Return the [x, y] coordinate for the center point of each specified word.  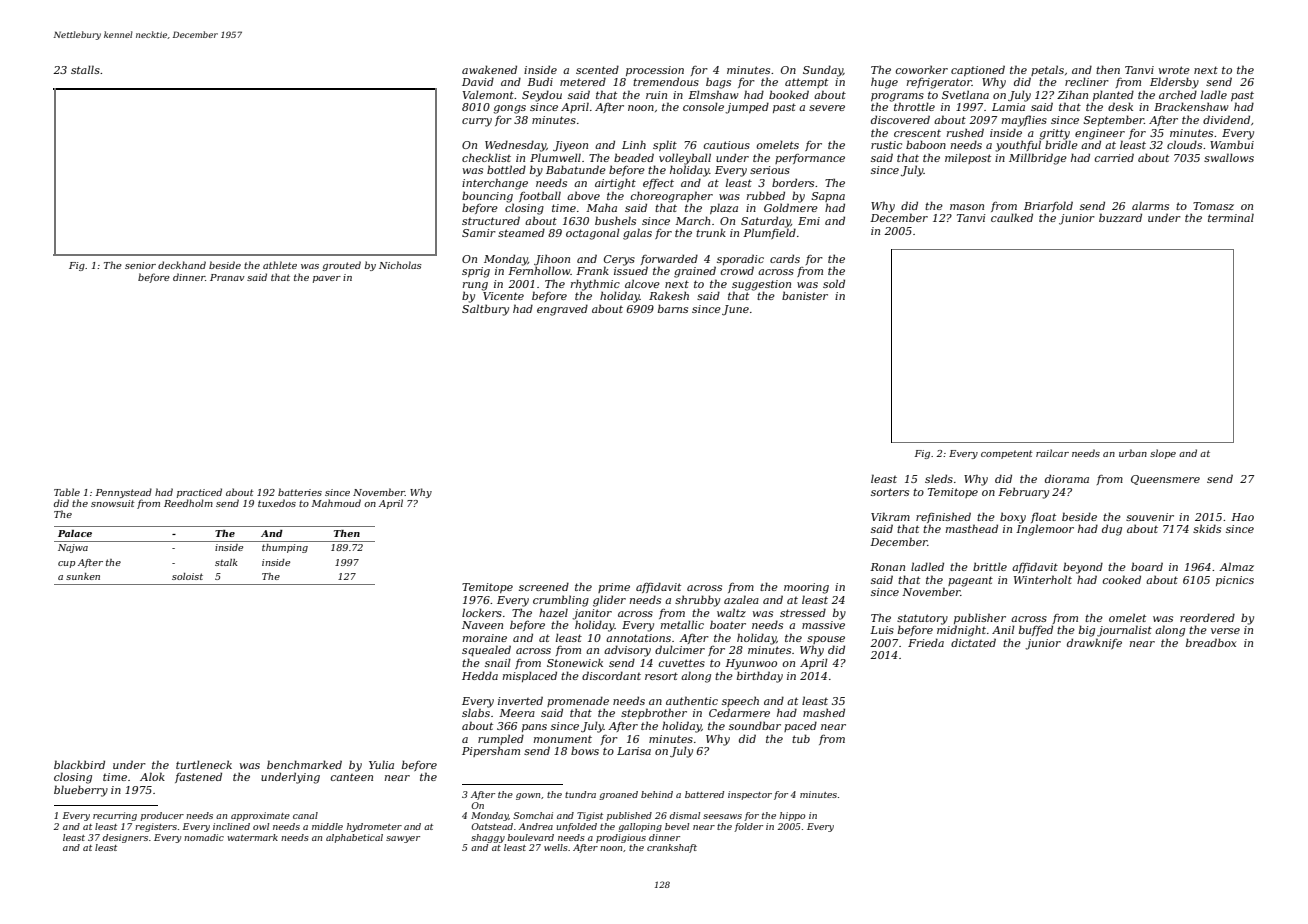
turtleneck [204, 764]
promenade [578, 701]
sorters [890, 492]
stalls [85, 69]
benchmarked [304, 764]
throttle [914, 106]
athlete [280, 265]
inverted [520, 700]
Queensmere [1165, 480]
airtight [615, 184]
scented [597, 69]
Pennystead [124, 493]
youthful [1018, 146]
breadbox [1211, 642]
